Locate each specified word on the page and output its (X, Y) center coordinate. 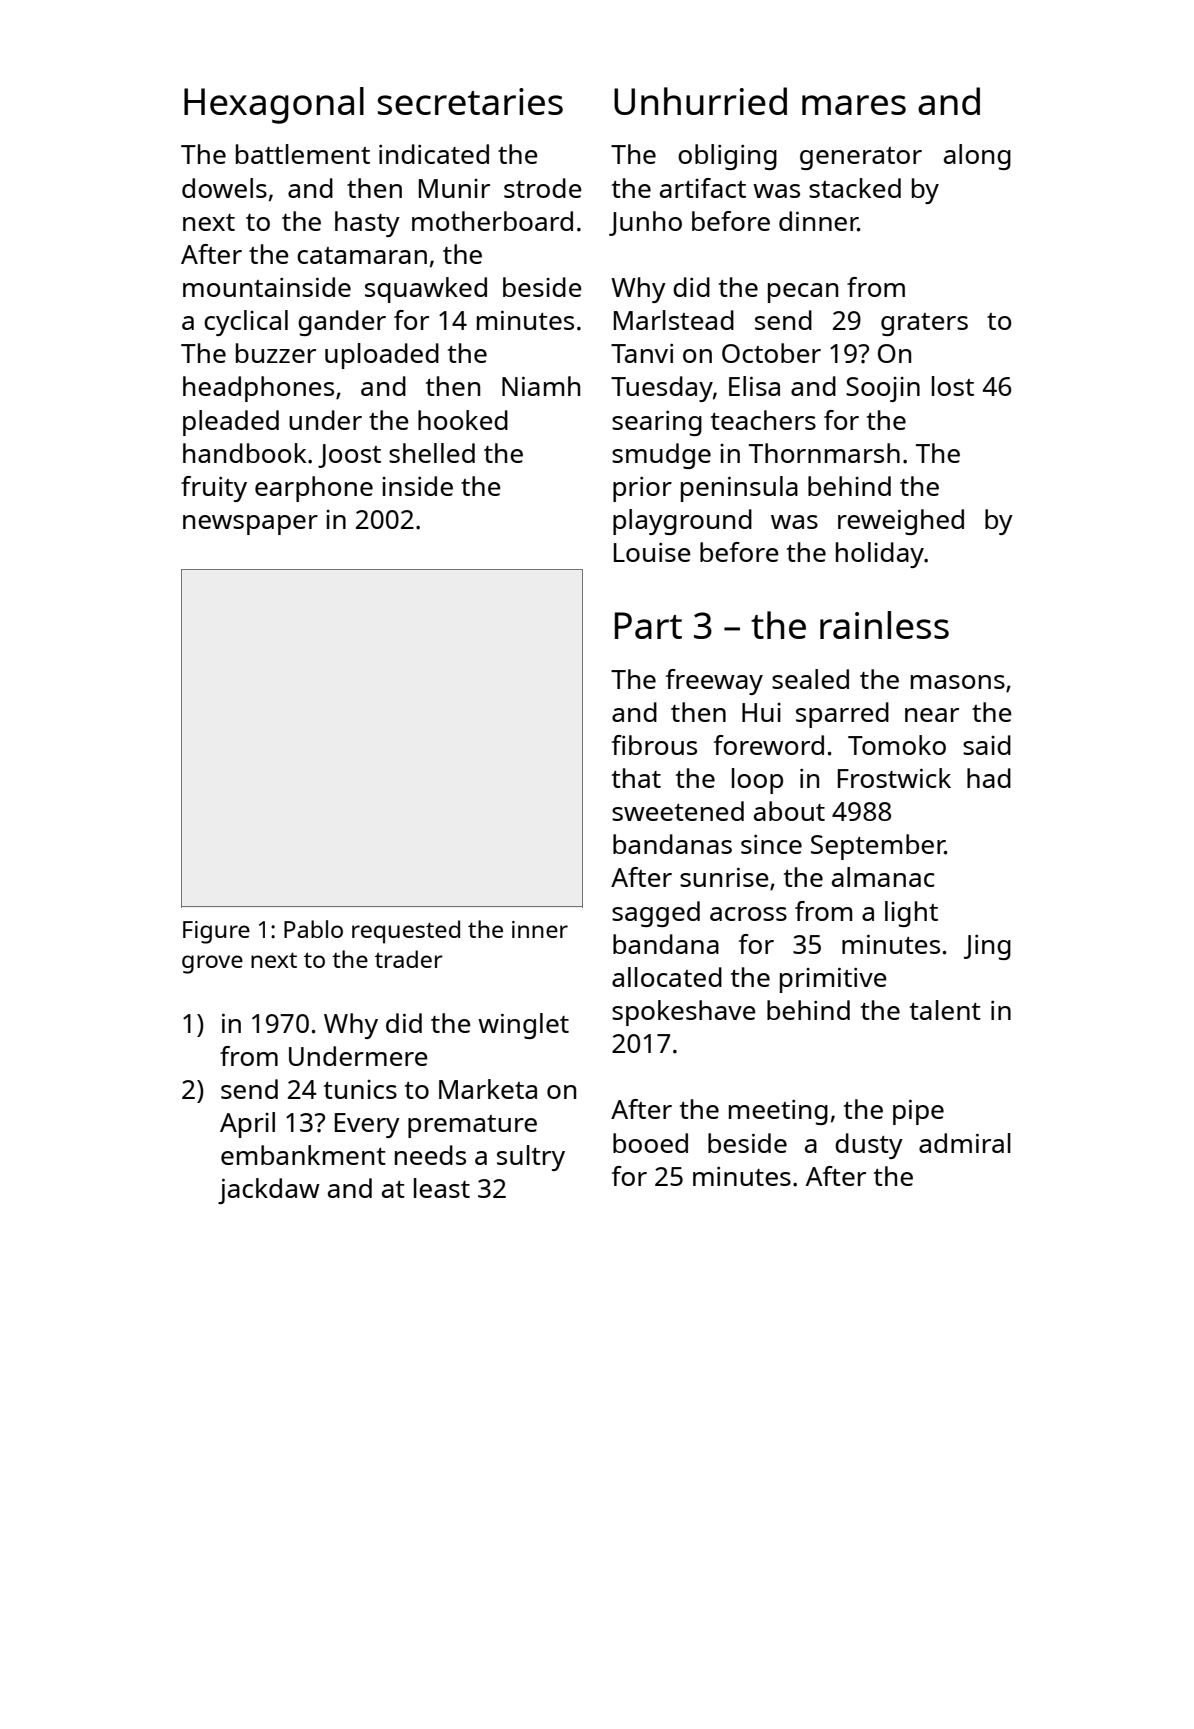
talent (945, 1010)
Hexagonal (274, 105)
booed (650, 1143)
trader (409, 959)
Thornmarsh (824, 453)
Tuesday (662, 389)
